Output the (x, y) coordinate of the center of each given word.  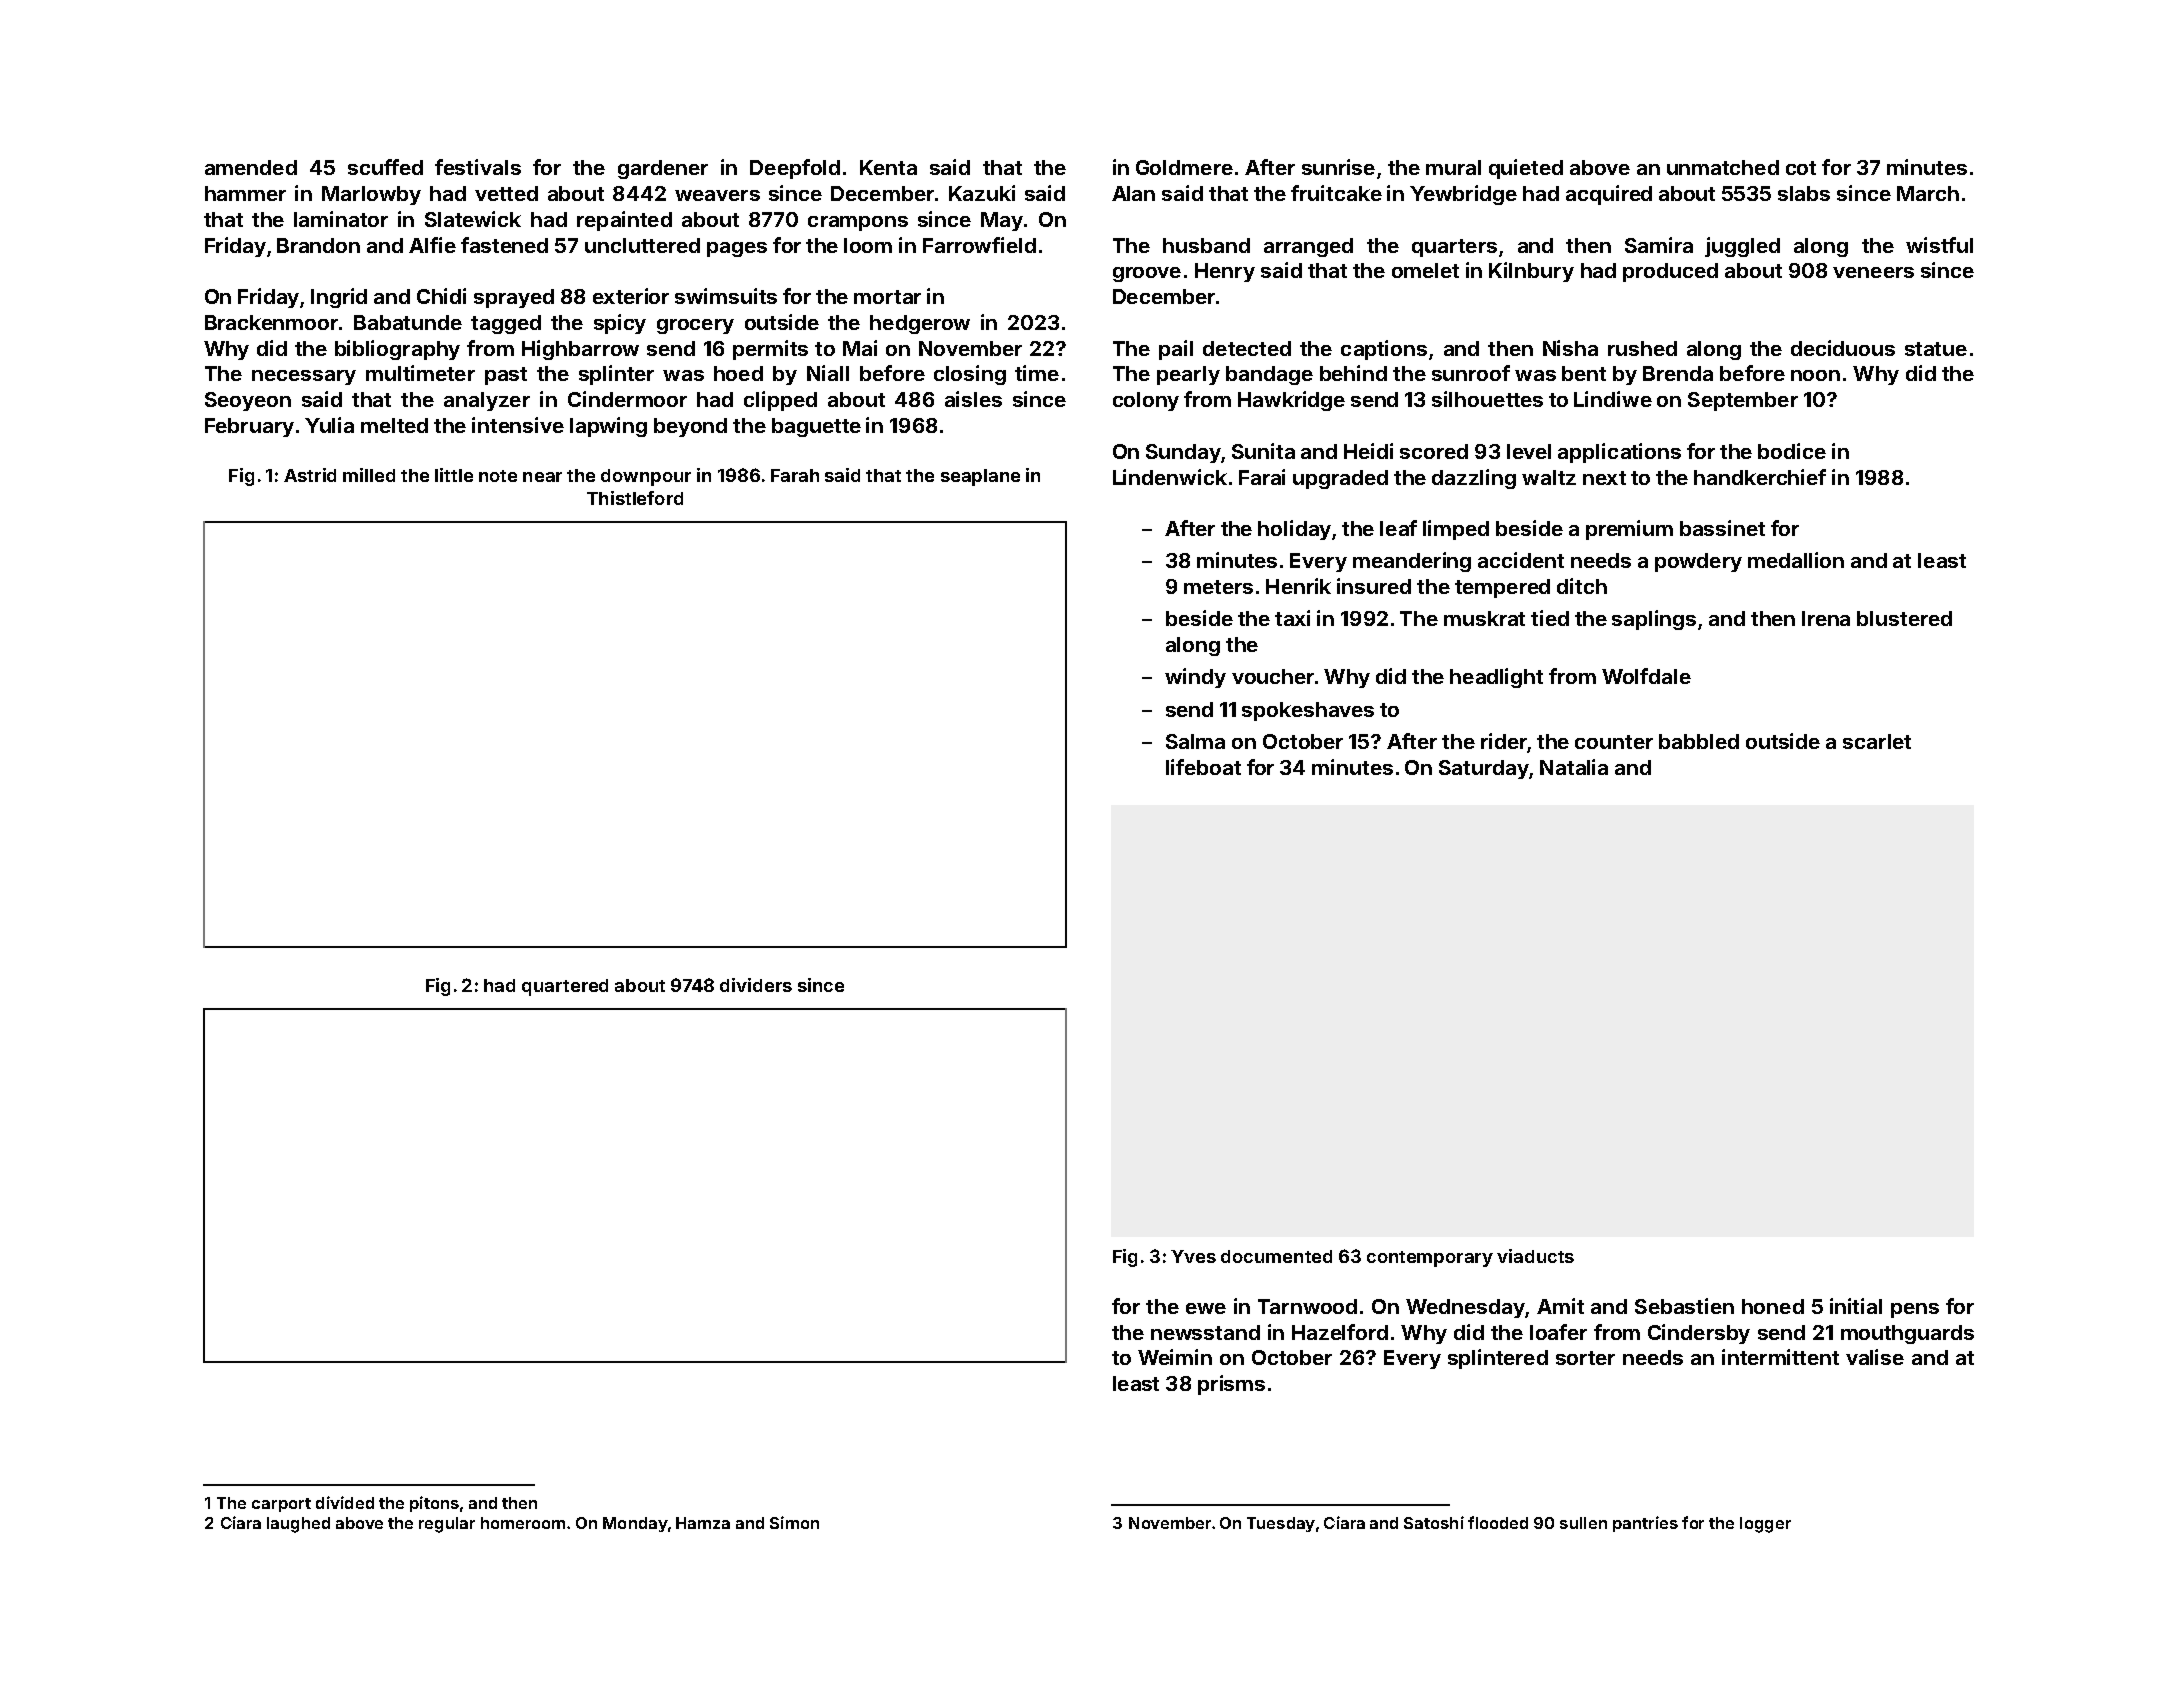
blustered (1904, 618)
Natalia (1574, 767)
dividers (756, 985)
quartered (565, 987)
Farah (795, 475)
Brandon (318, 245)
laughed (298, 1525)
